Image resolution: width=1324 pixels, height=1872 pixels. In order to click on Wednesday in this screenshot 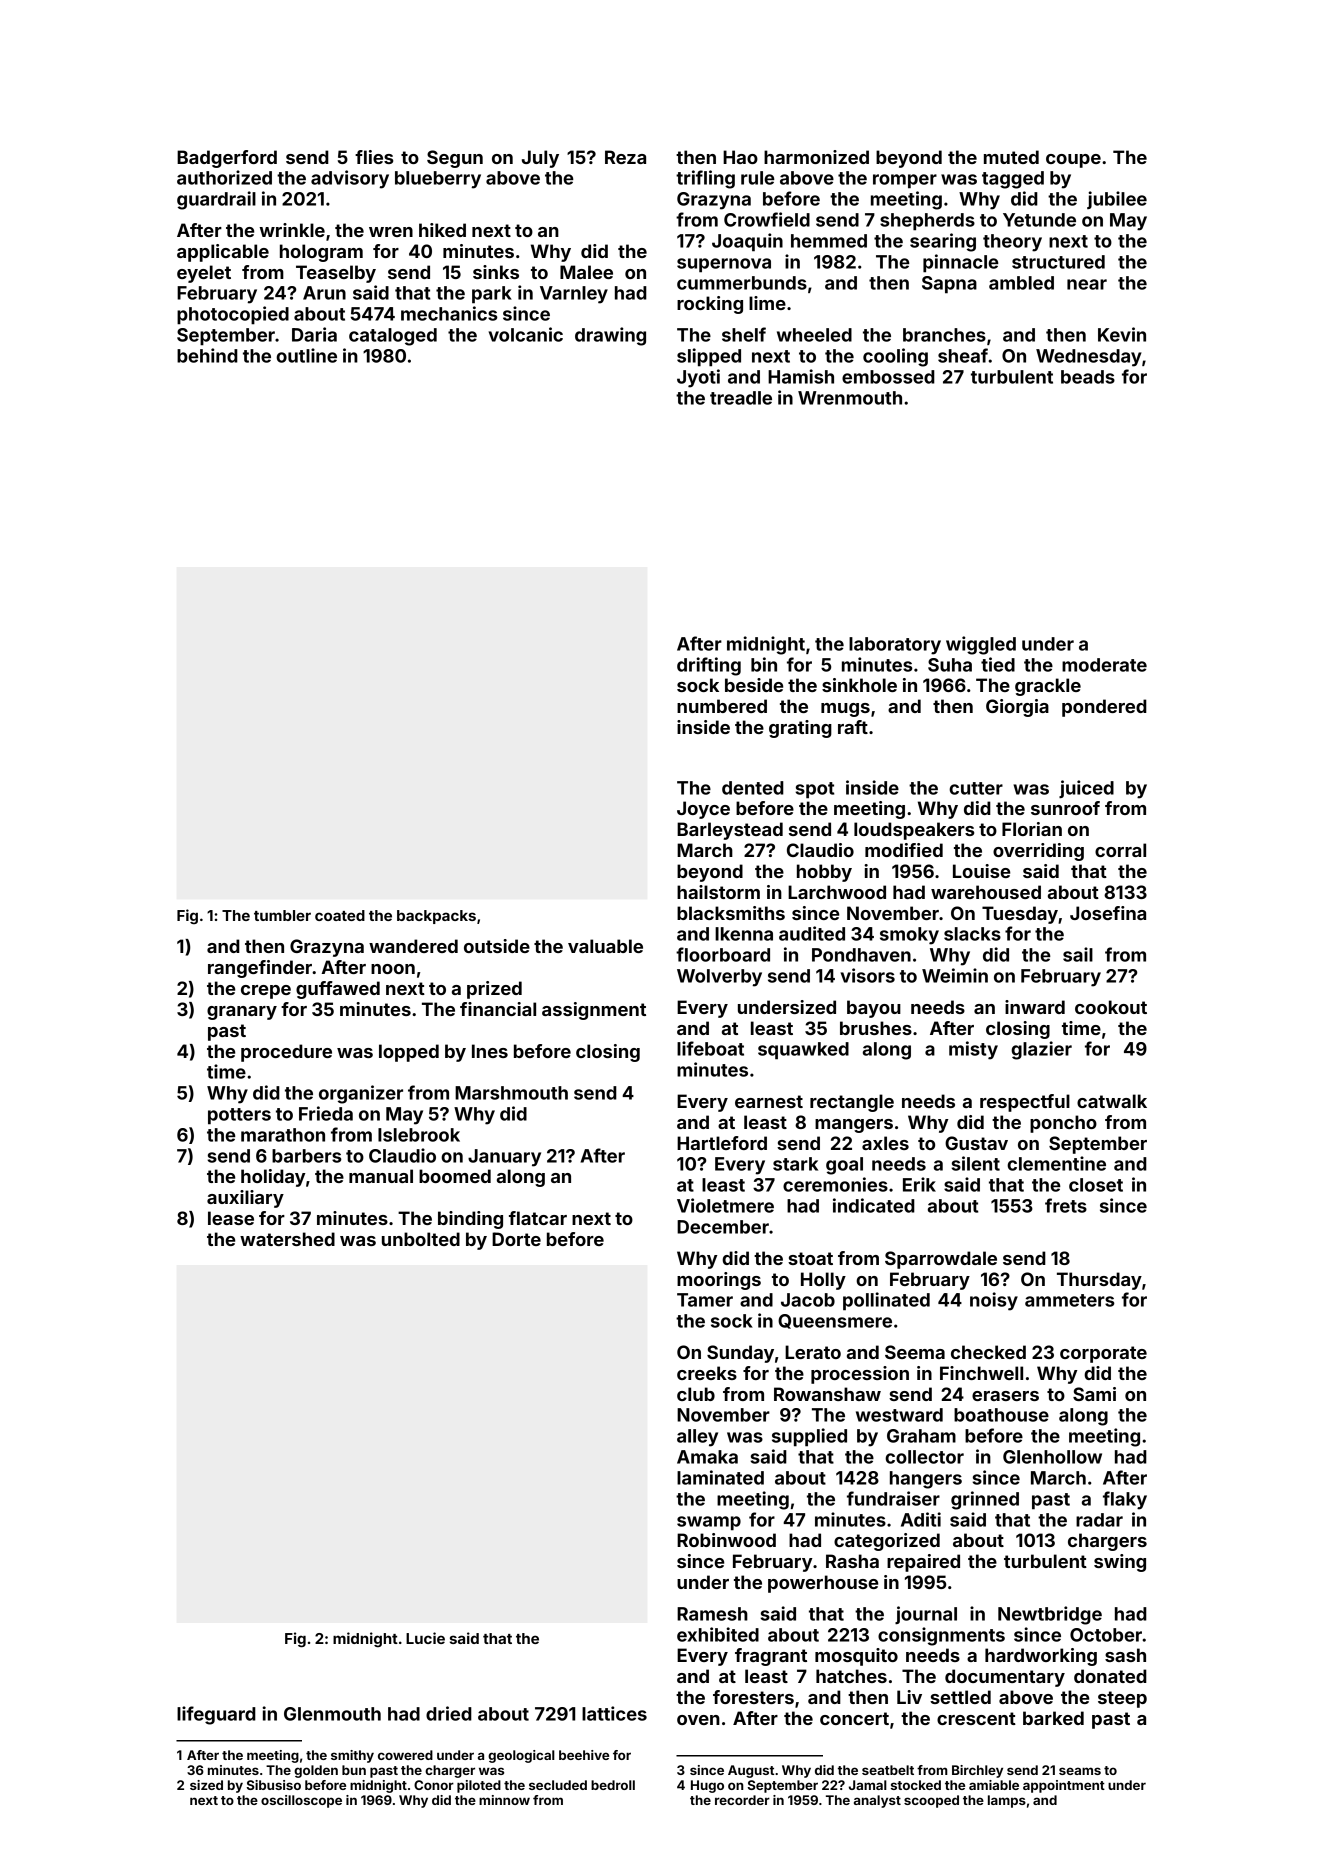, I will do `click(1089, 358)`.
